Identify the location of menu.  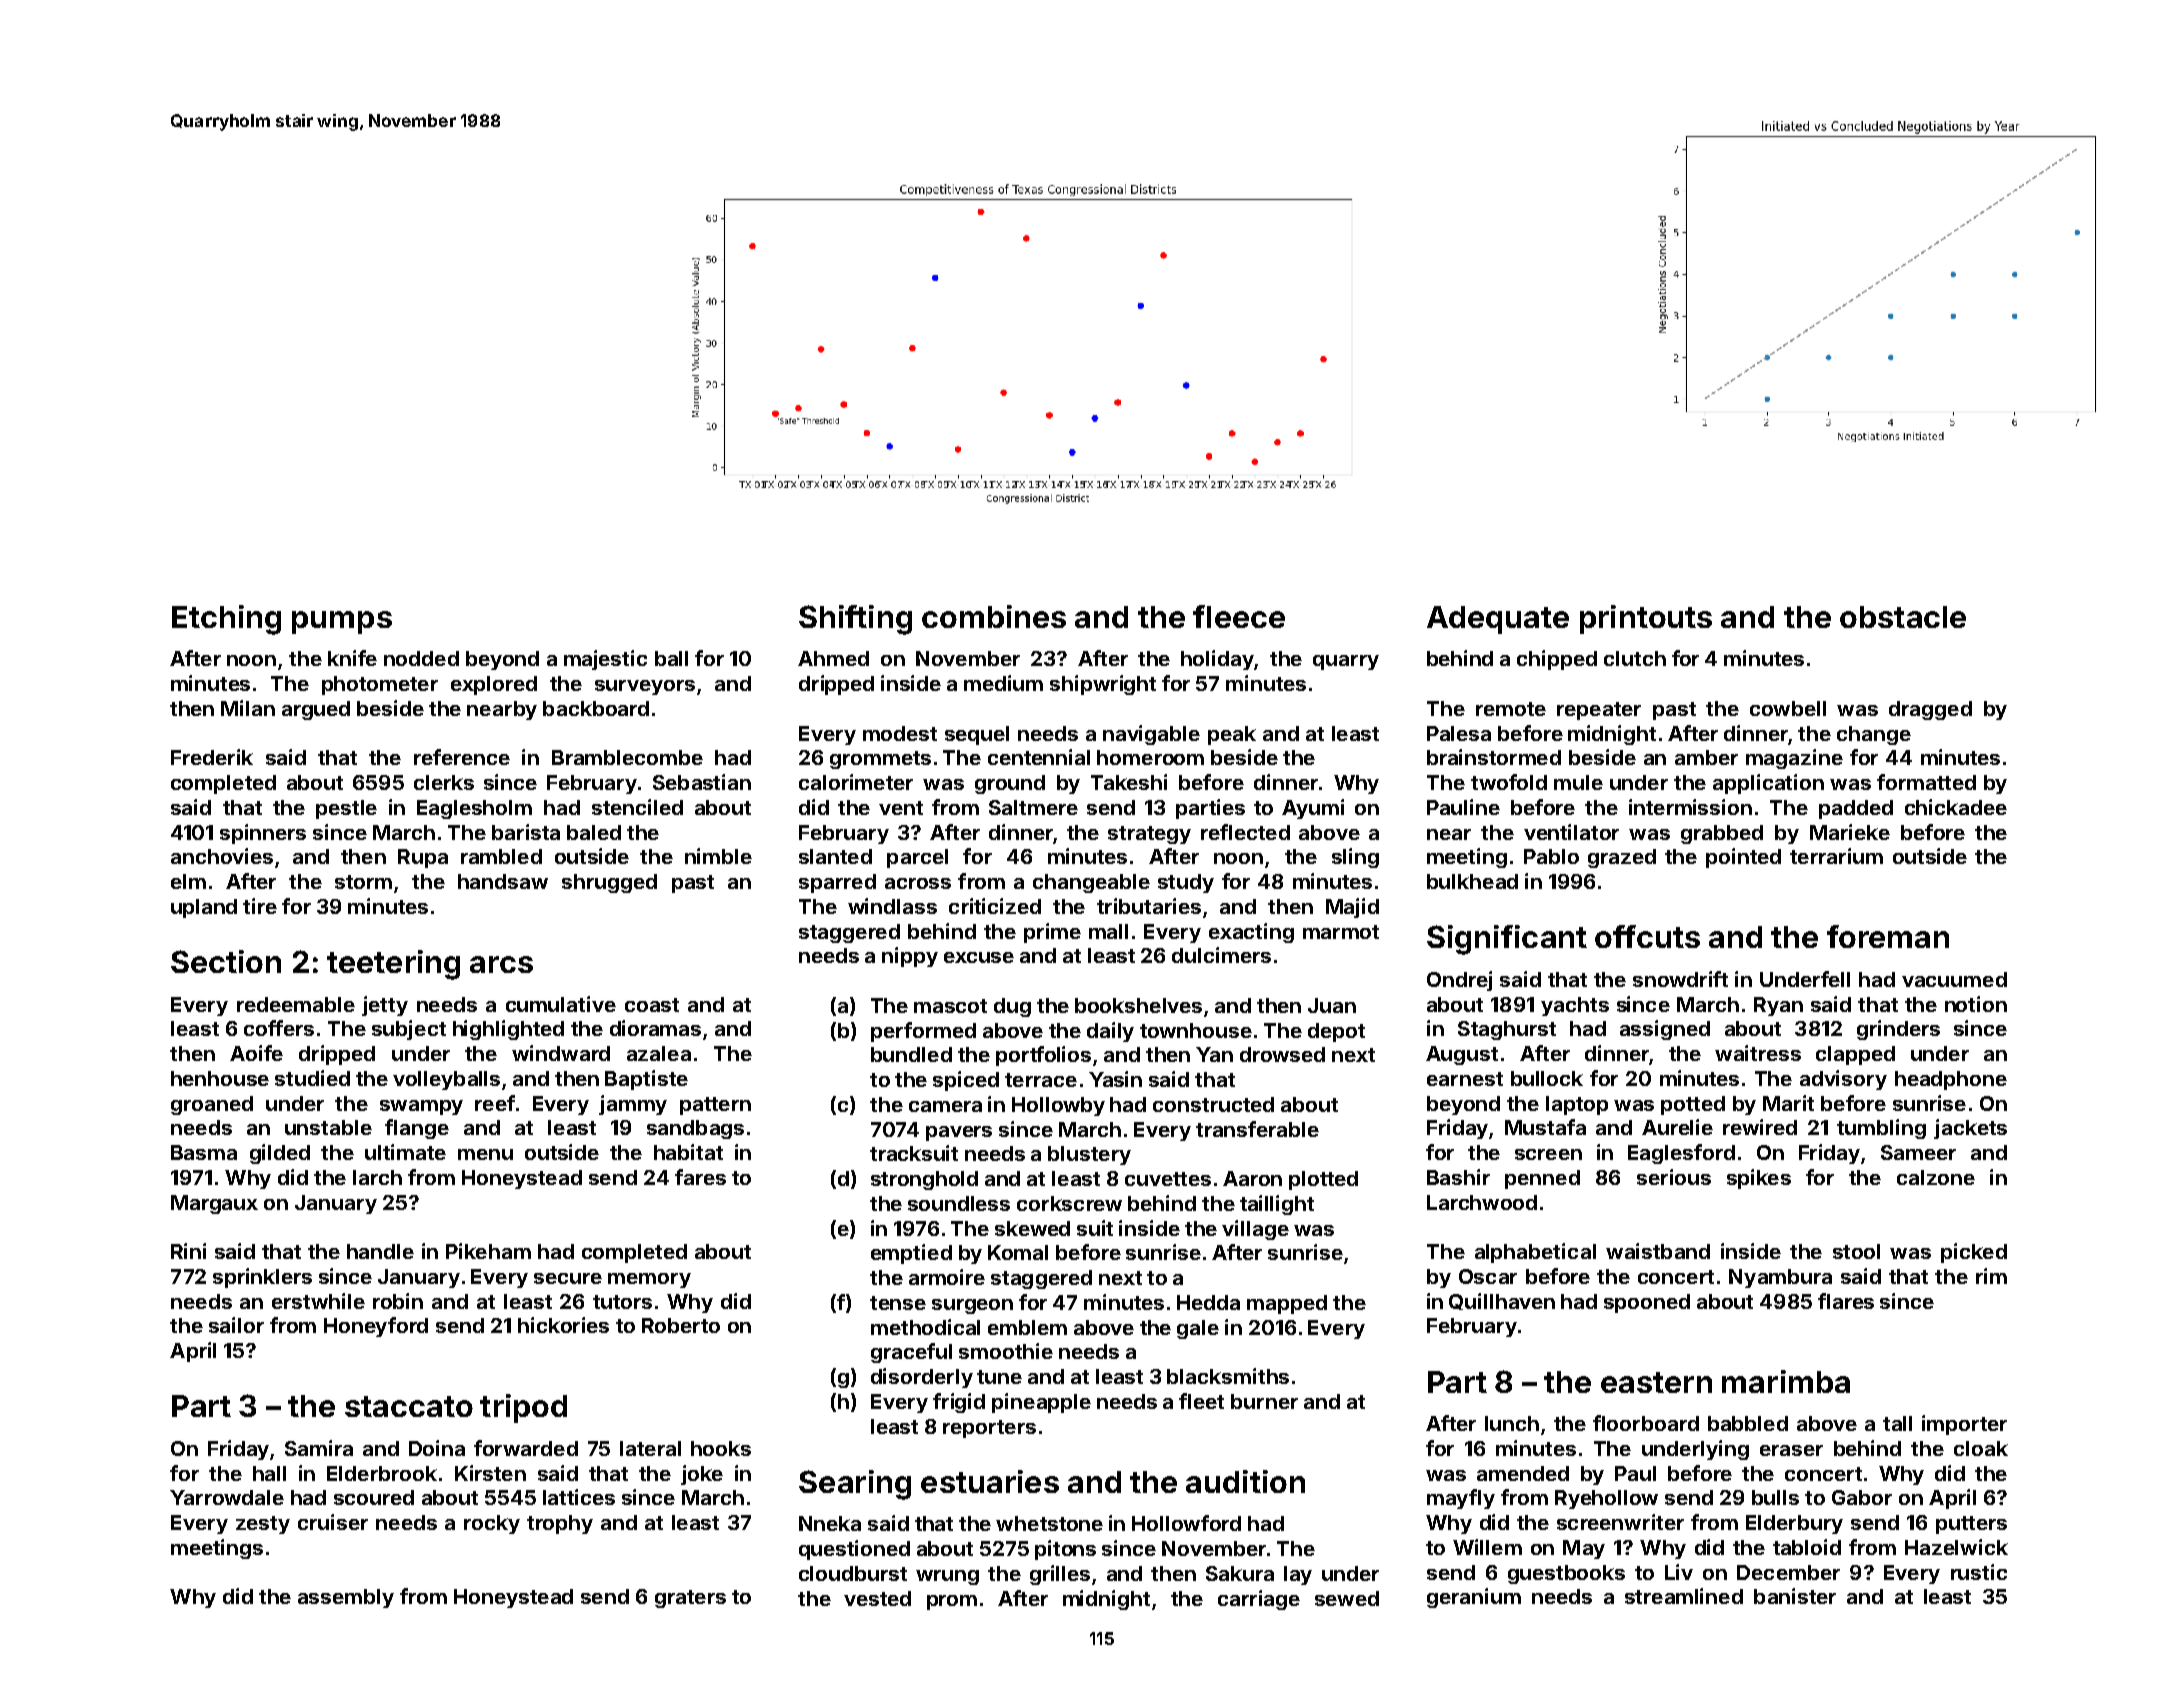
(485, 1154).
